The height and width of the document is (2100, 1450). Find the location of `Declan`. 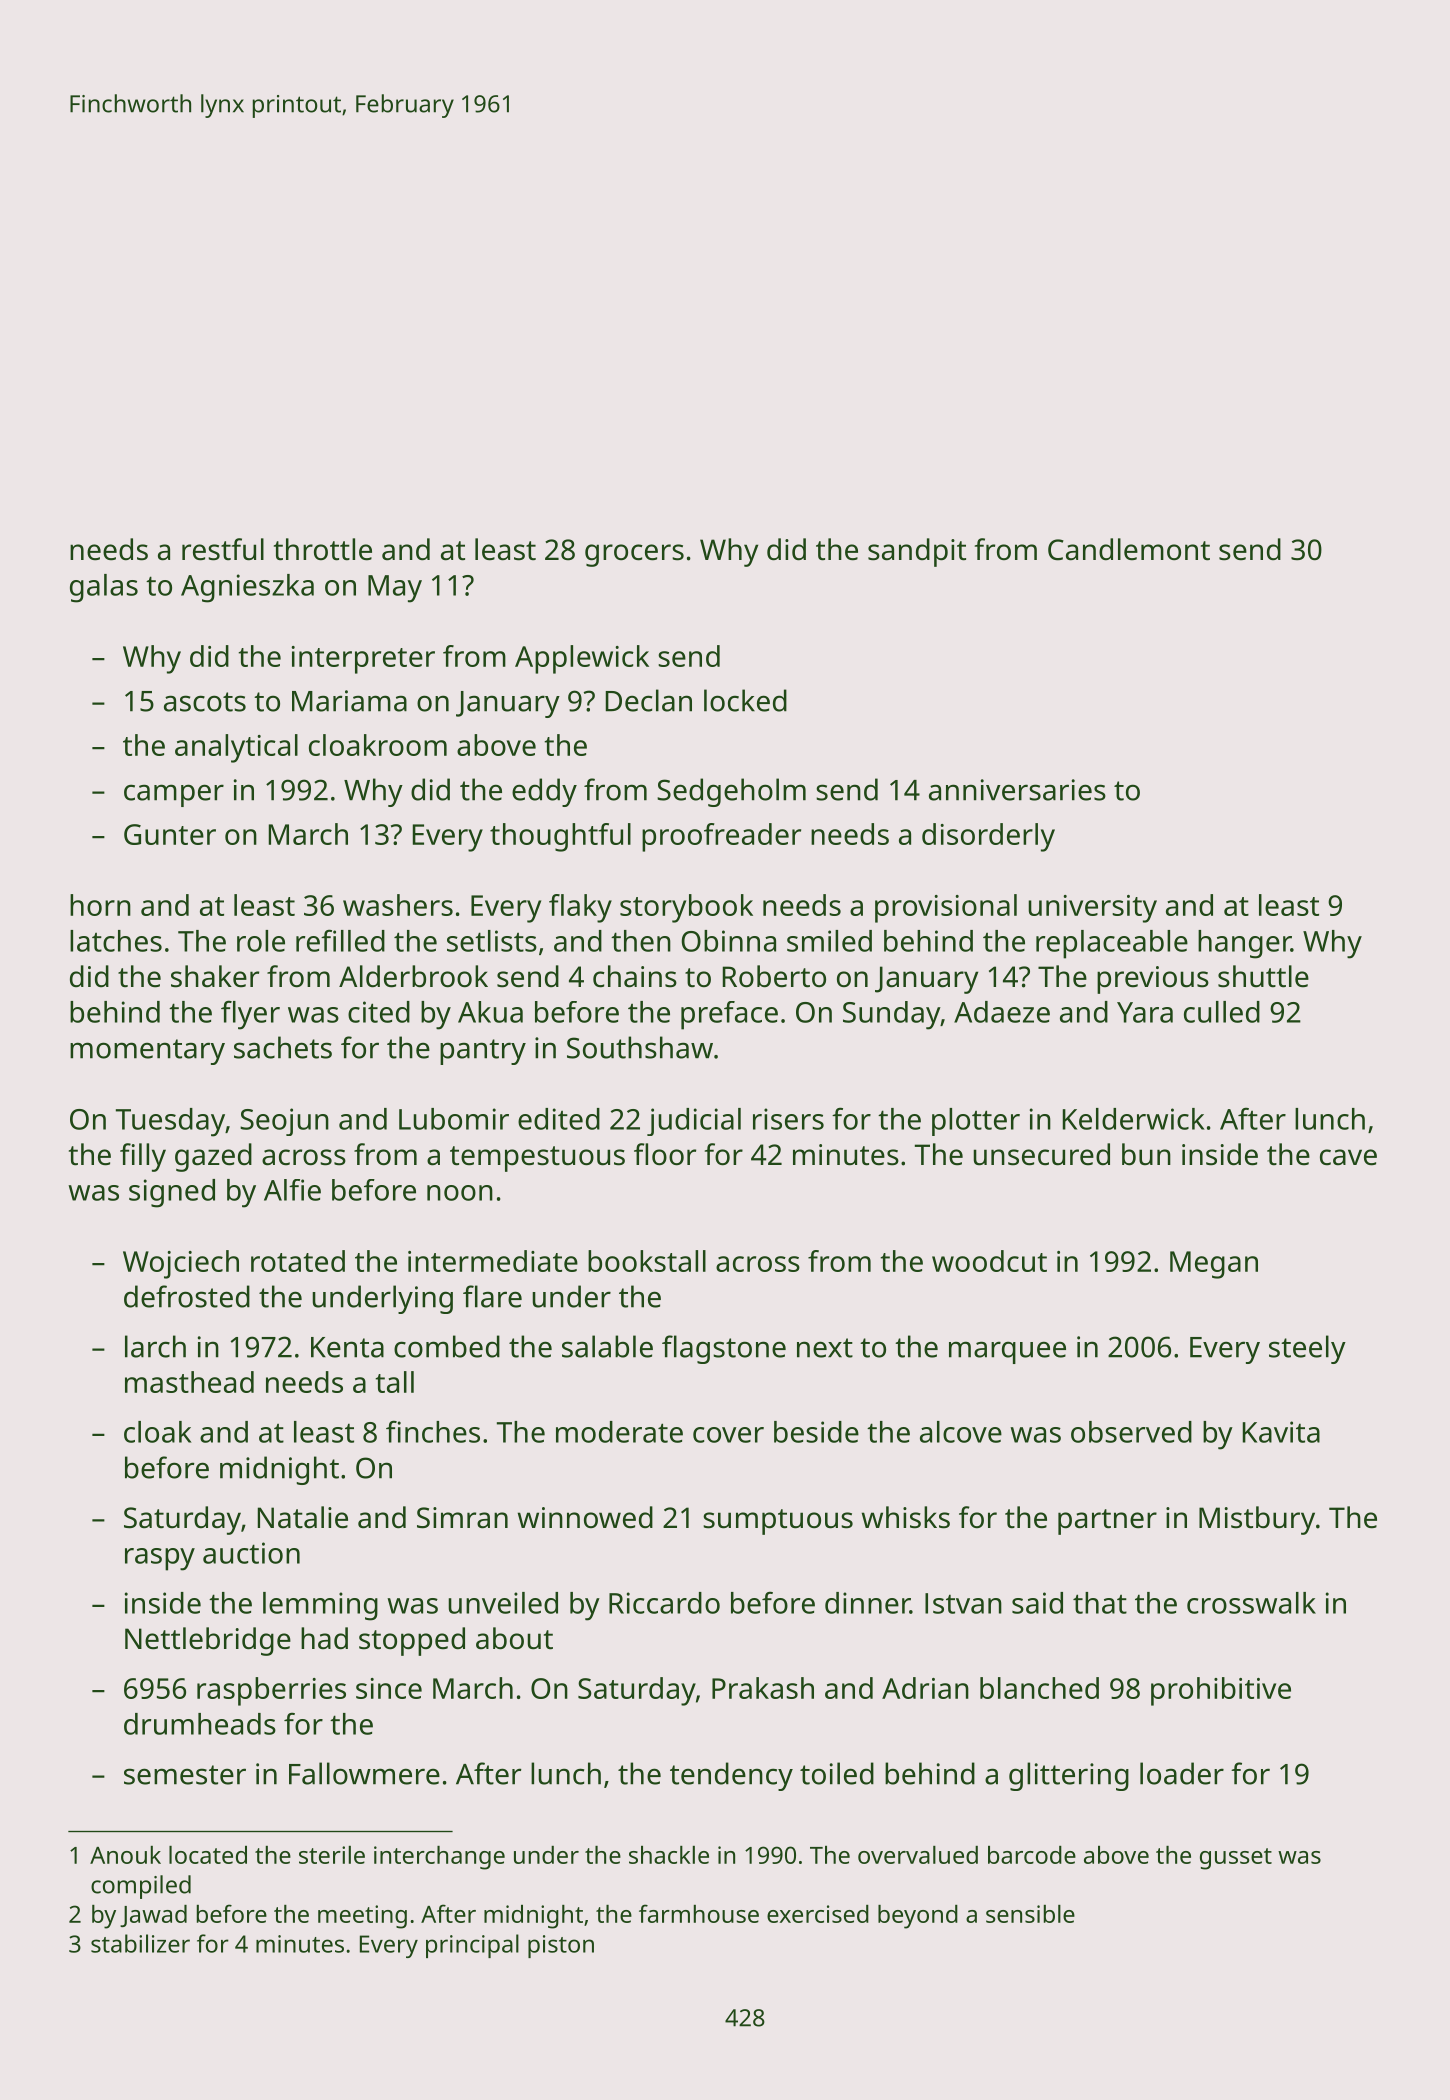

Declan is located at coordinates (649, 700).
